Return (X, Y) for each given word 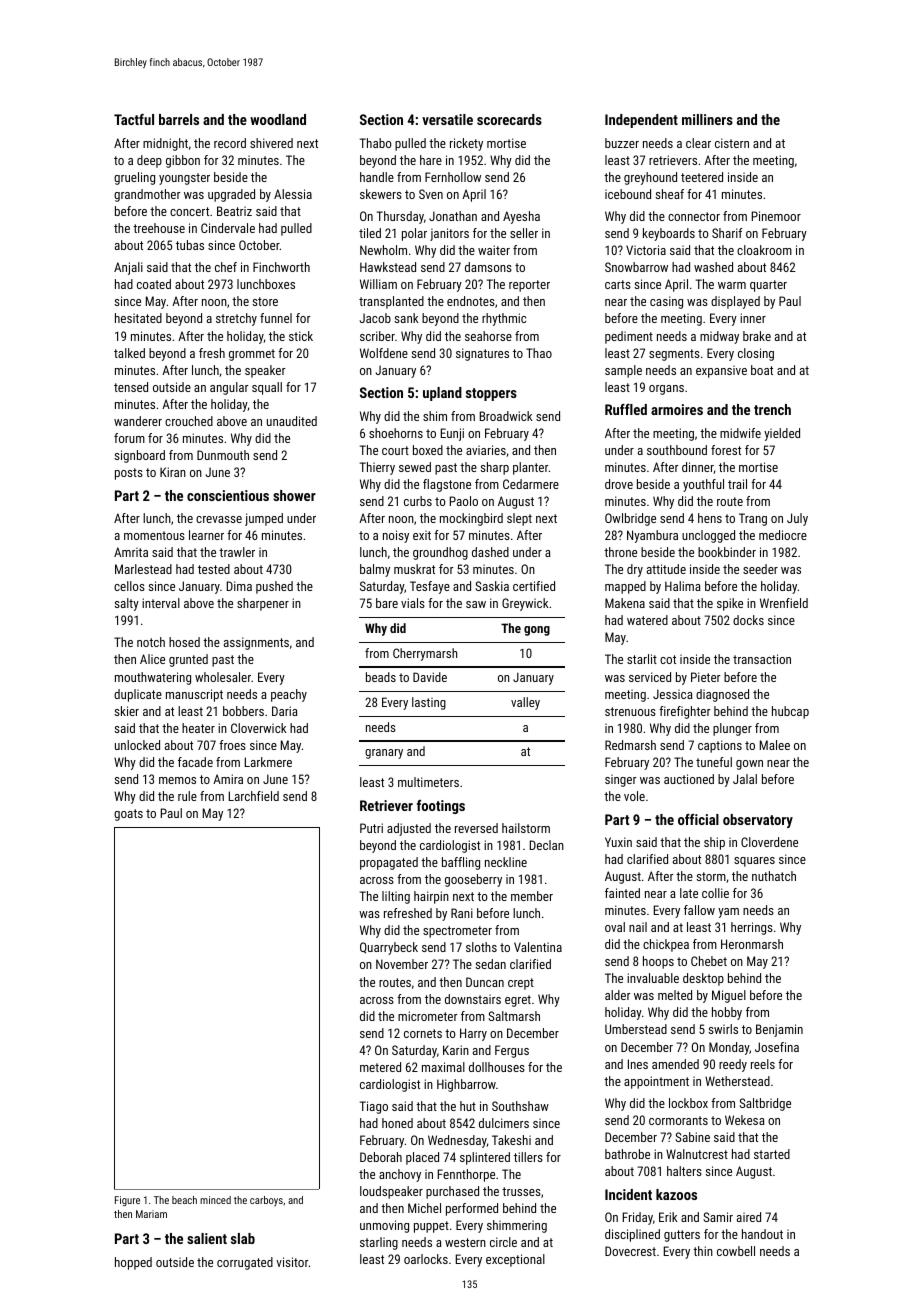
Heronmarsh (752, 944)
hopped (133, 1263)
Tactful (134, 119)
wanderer (138, 421)
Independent (641, 121)
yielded (782, 434)
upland (442, 394)
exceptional (515, 1260)
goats (128, 815)
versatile (447, 119)
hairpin (431, 897)
